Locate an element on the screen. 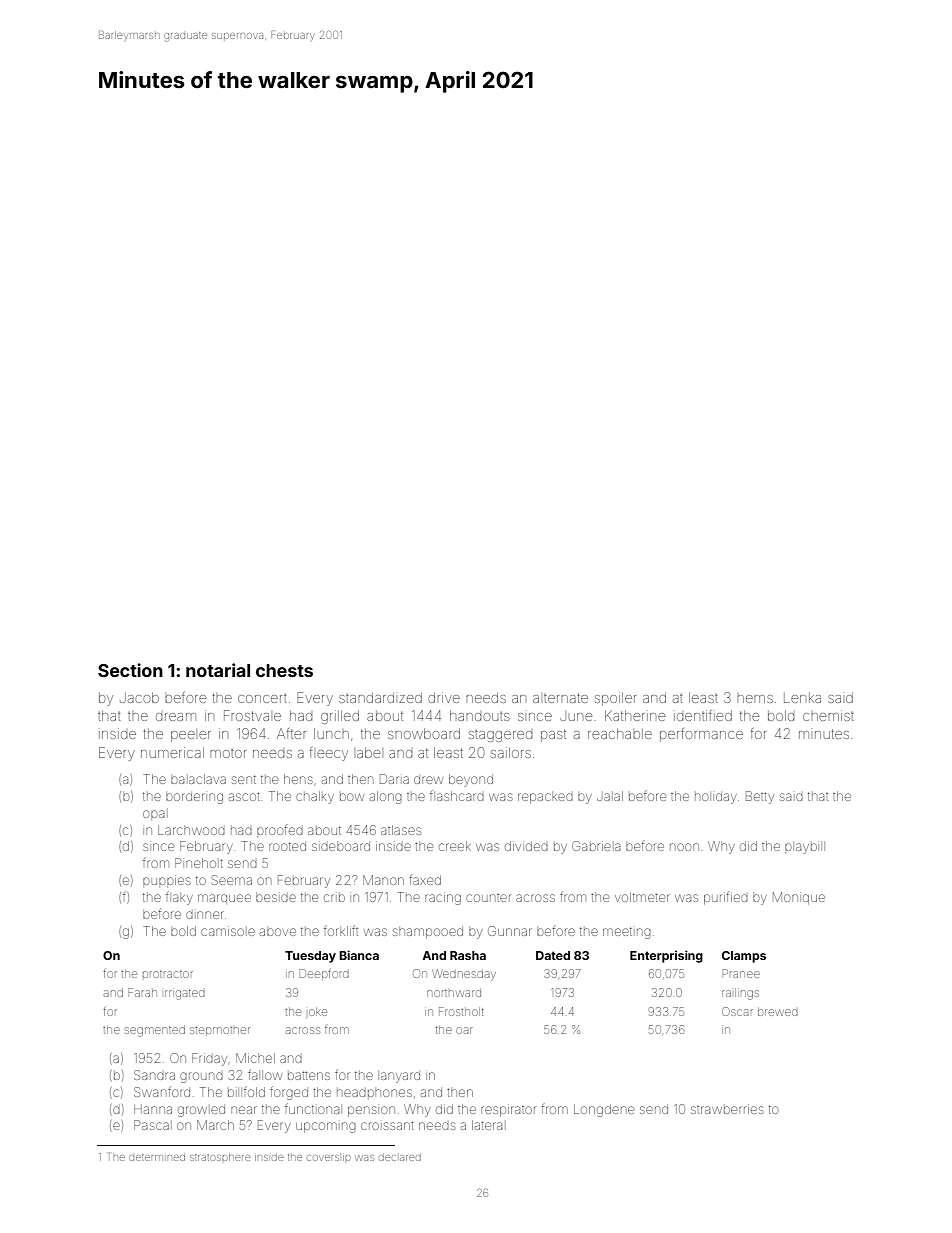 The width and height of the screenshot is (952, 1233). upcoming is located at coordinates (326, 1127).
